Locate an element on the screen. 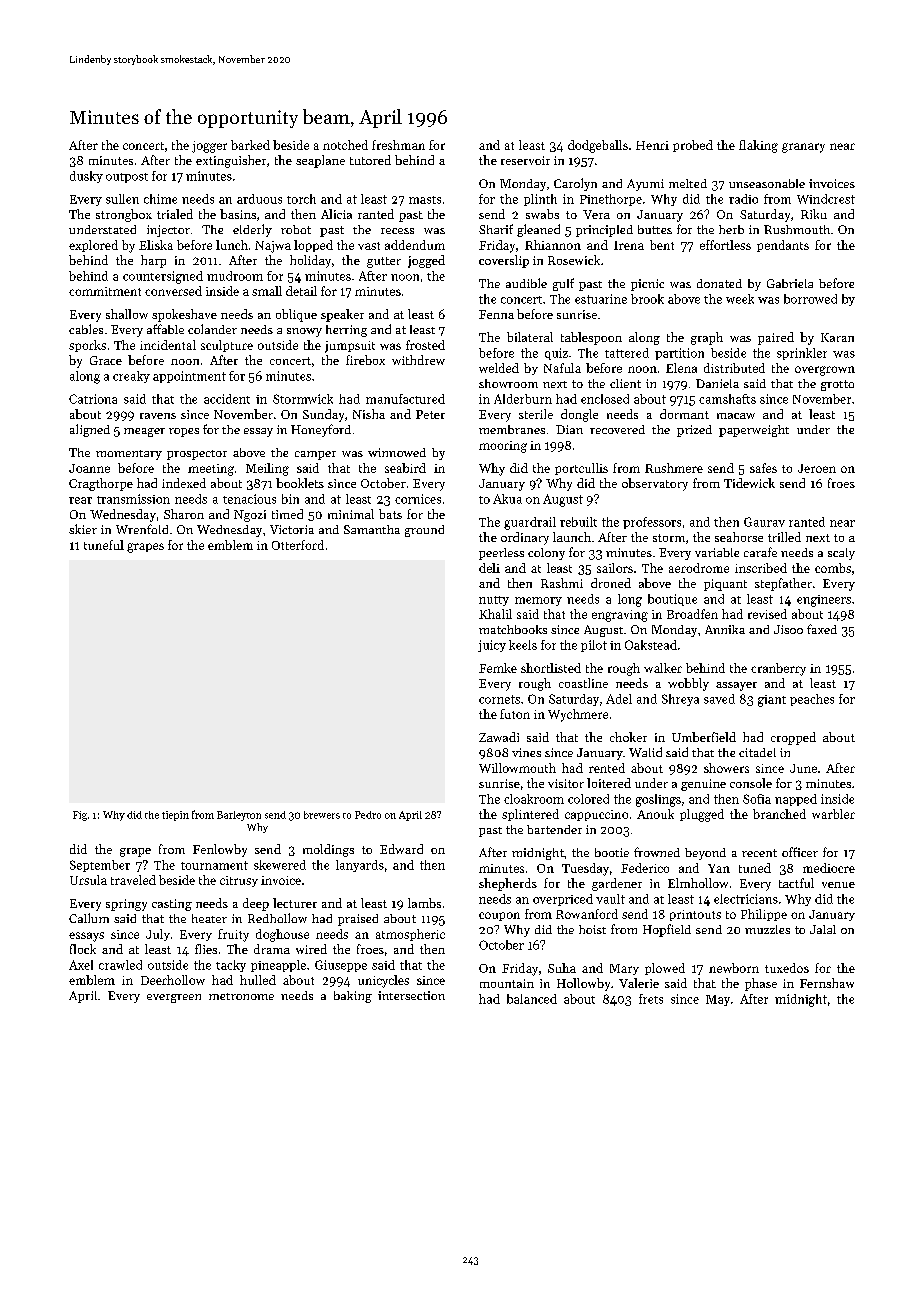 This screenshot has height=1308, width=924. Fig is located at coordinates (80, 816).
